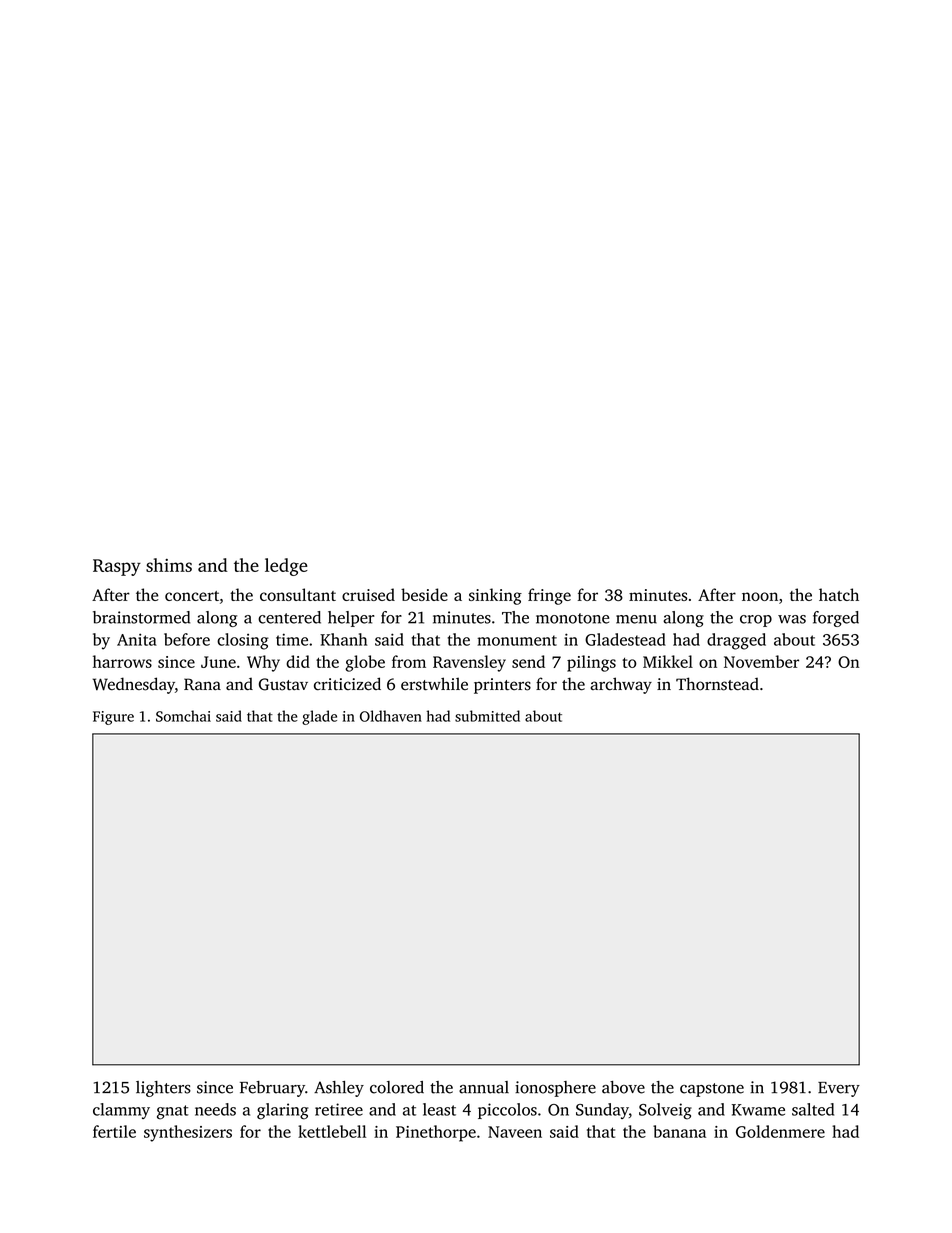  I want to click on Thornstead, so click(717, 684).
